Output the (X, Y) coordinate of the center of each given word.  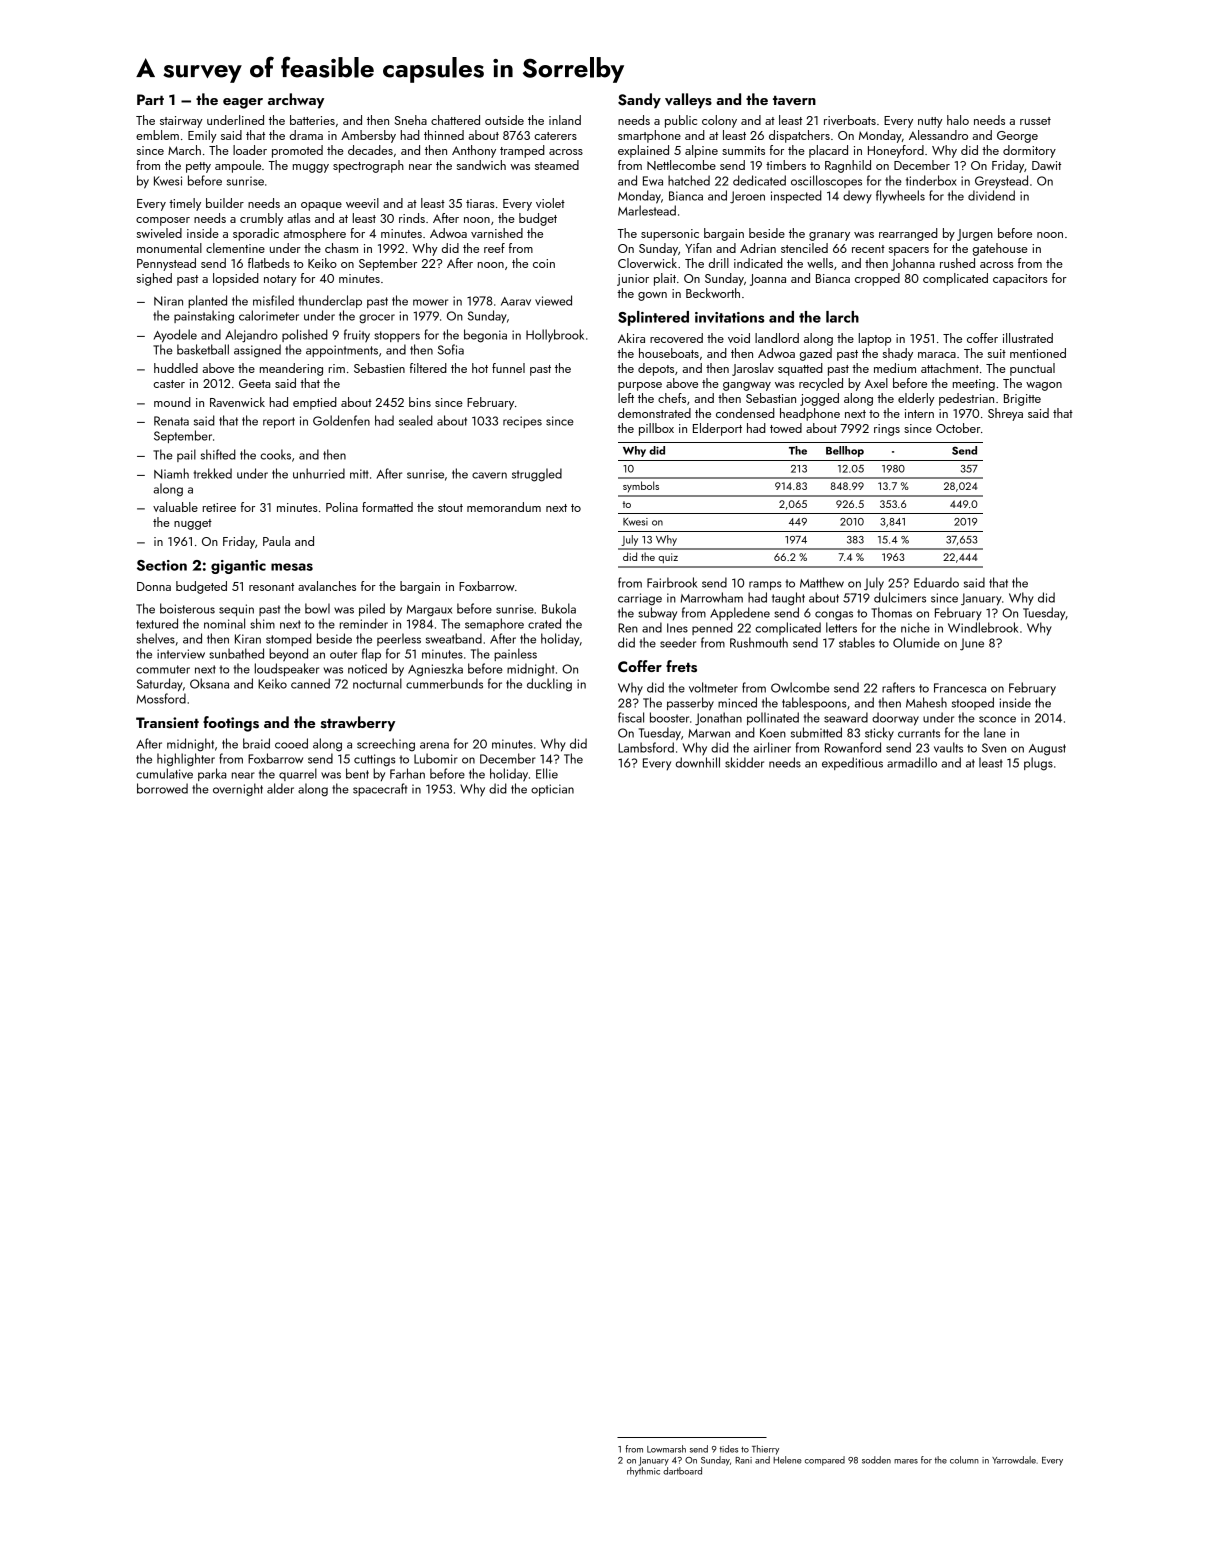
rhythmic (643, 1472)
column (964, 1460)
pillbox (656, 429)
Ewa (653, 181)
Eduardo (936, 582)
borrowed (162, 788)
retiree (219, 507)
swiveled (159, 233)
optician (552, 790)
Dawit (1046, 165)
